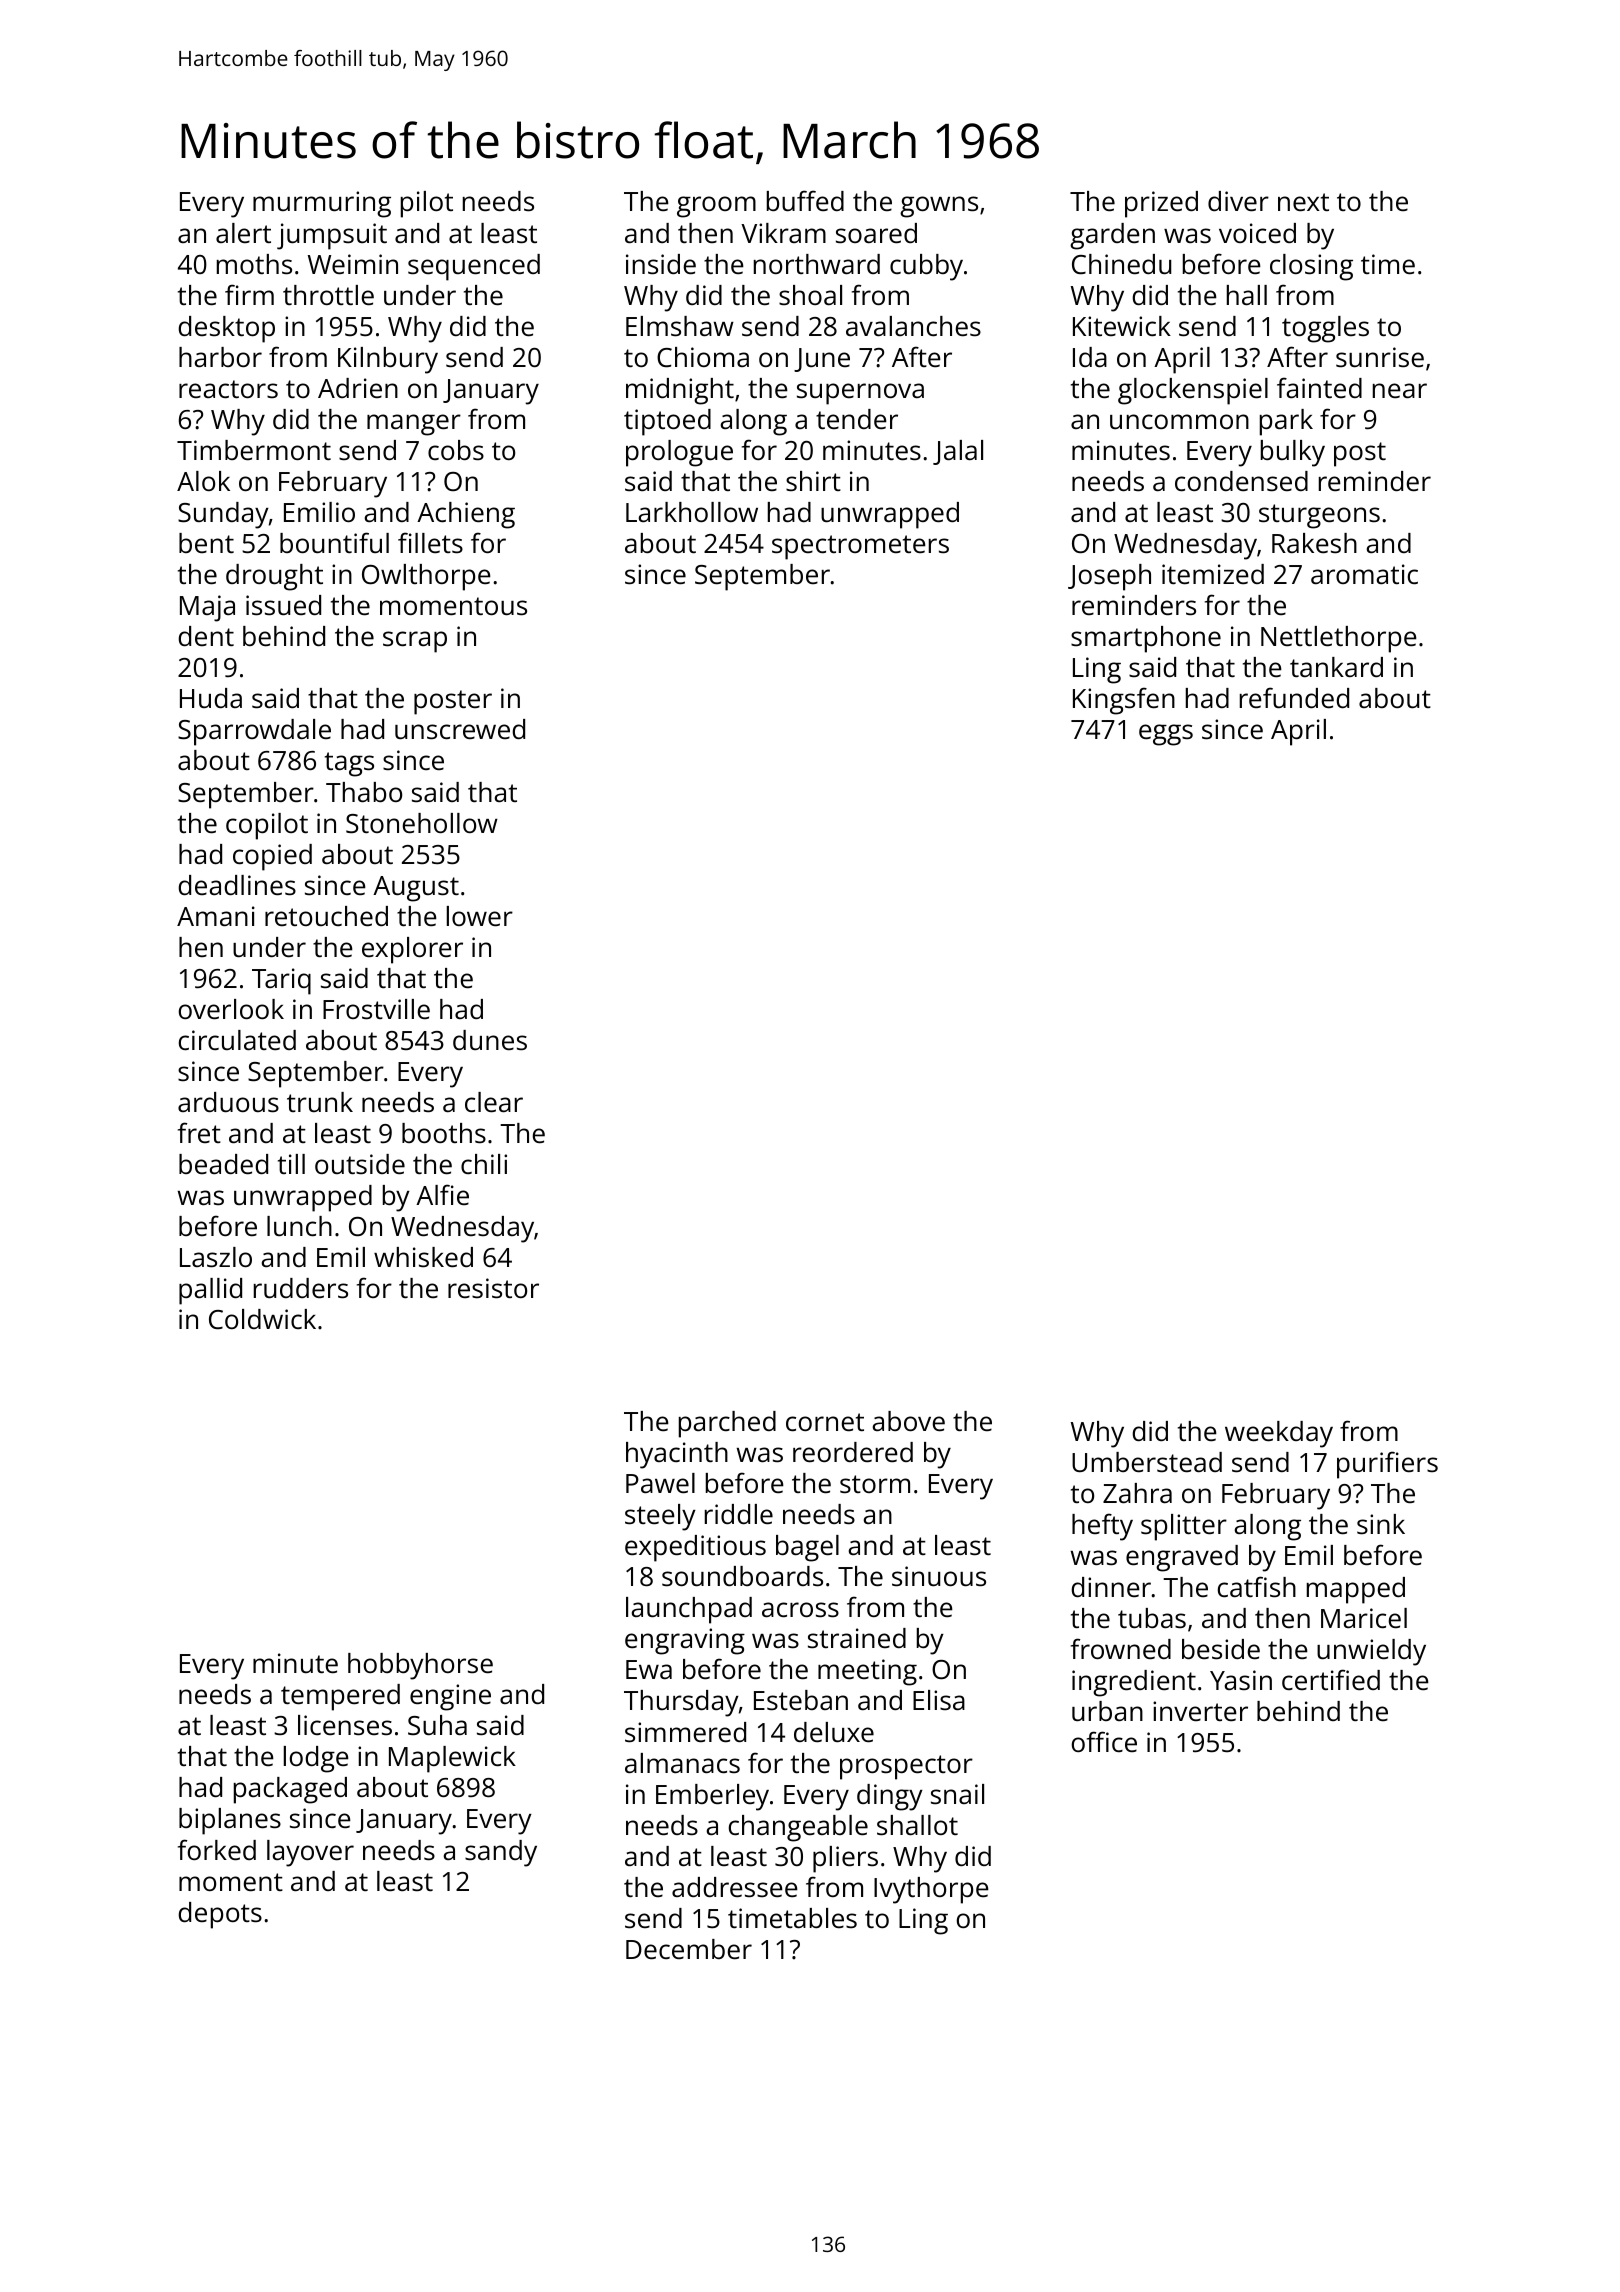  What do you see at coordinates (1364, 574) in the screenshot?
I see `aromatic` at bounding box center [1364, 574].
